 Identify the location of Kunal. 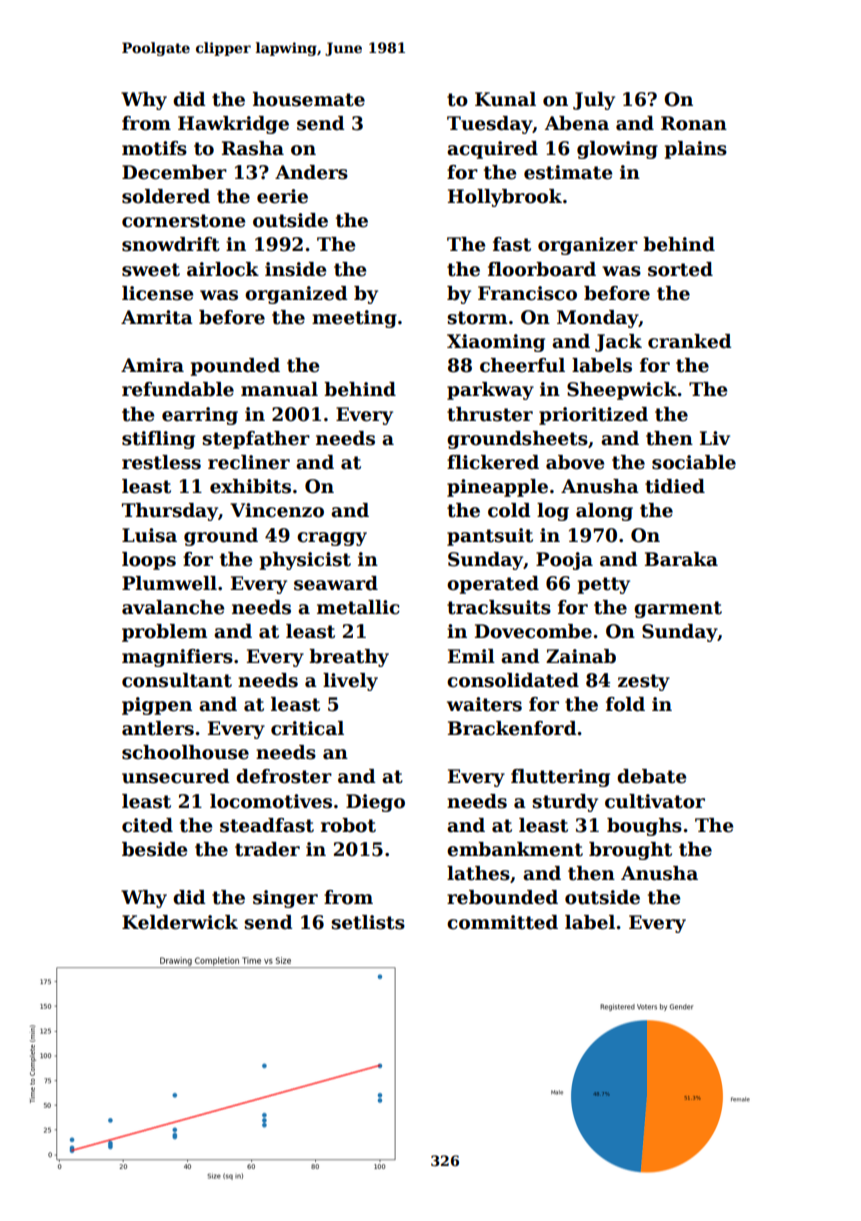
(505, 99).
